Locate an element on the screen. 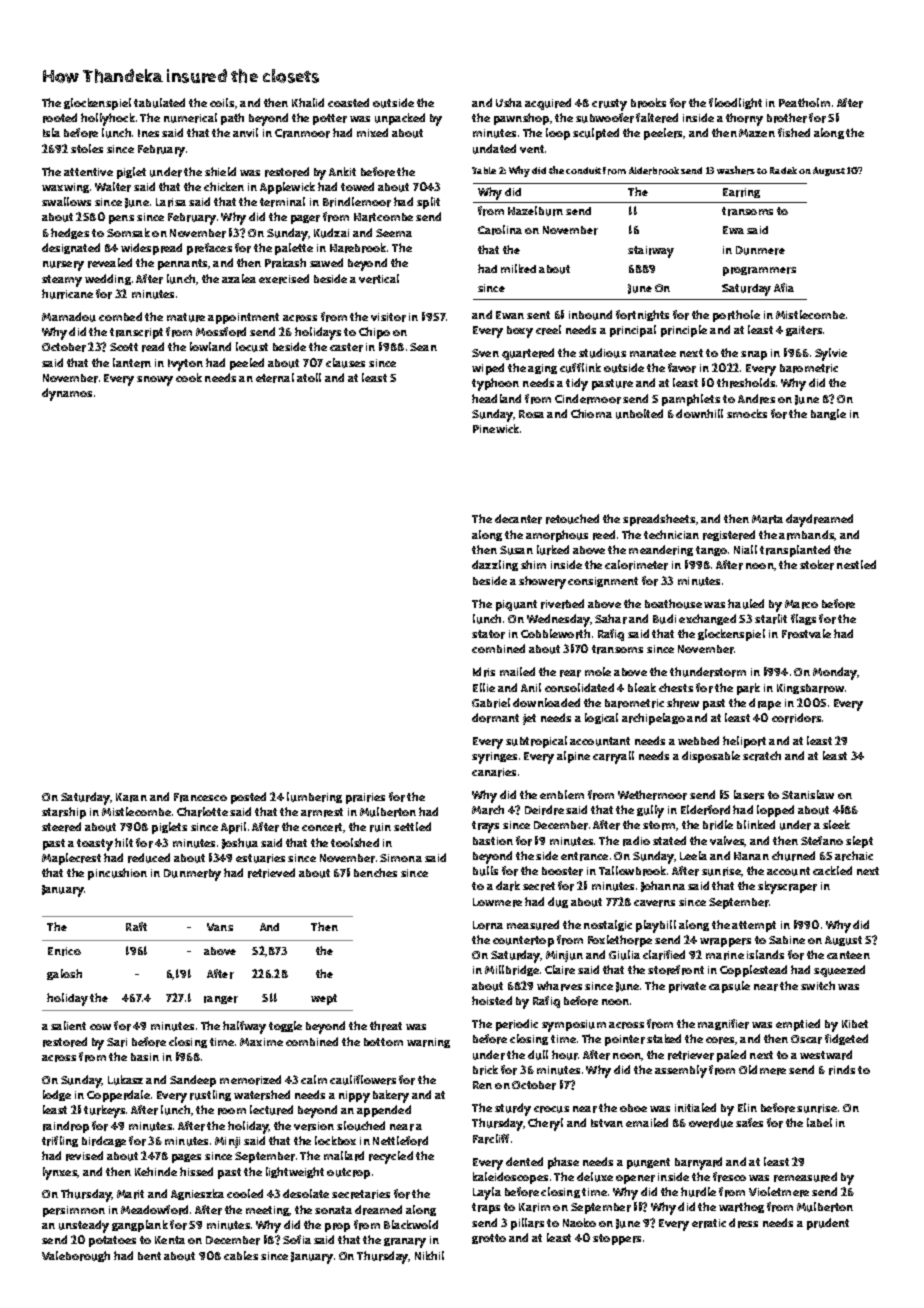 The height and width of the screenshot is (1308, 924). marine is located at coordinates (725, 955).
